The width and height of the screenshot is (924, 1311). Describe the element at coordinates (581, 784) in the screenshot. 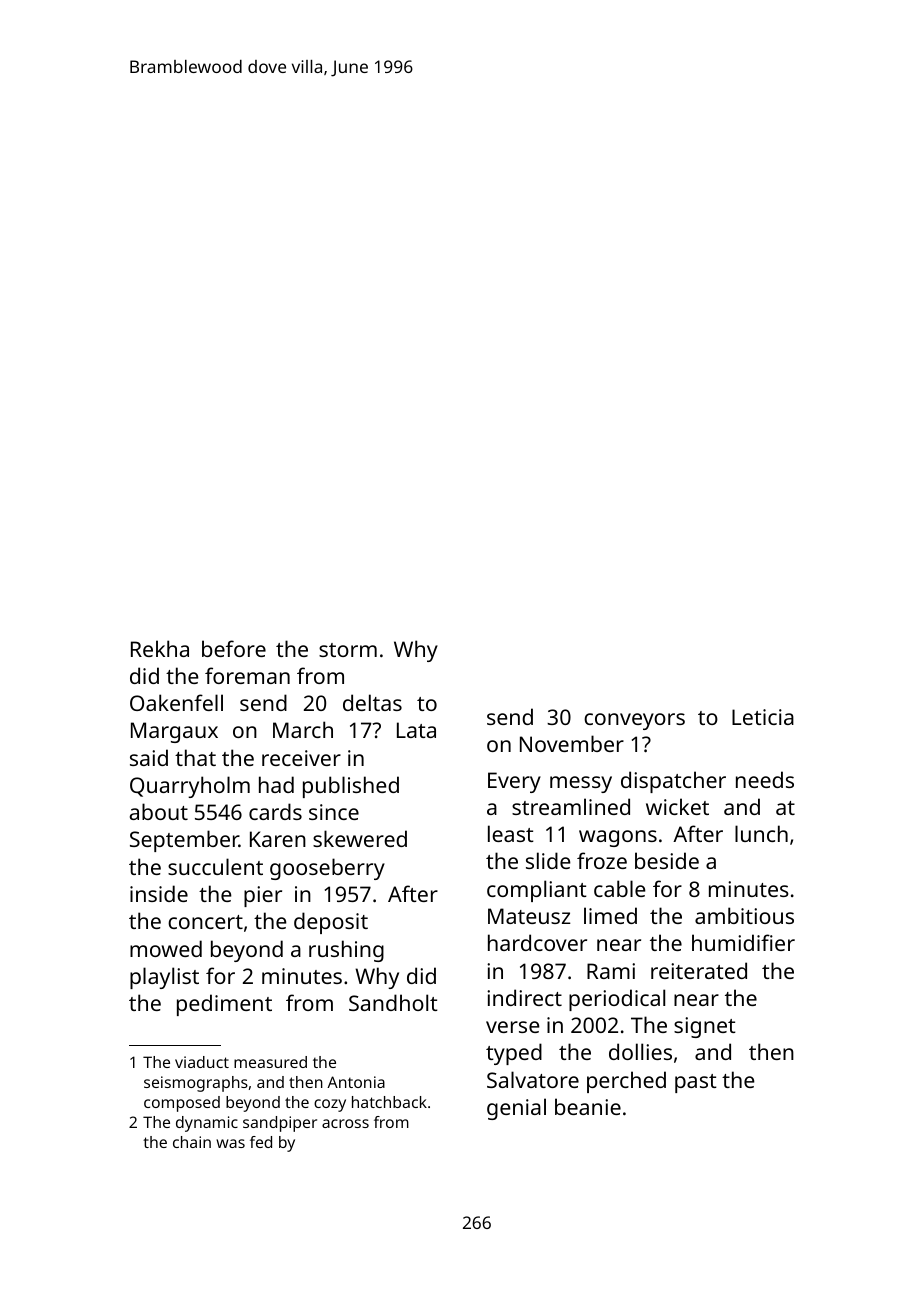

I see `messy` at that location.
